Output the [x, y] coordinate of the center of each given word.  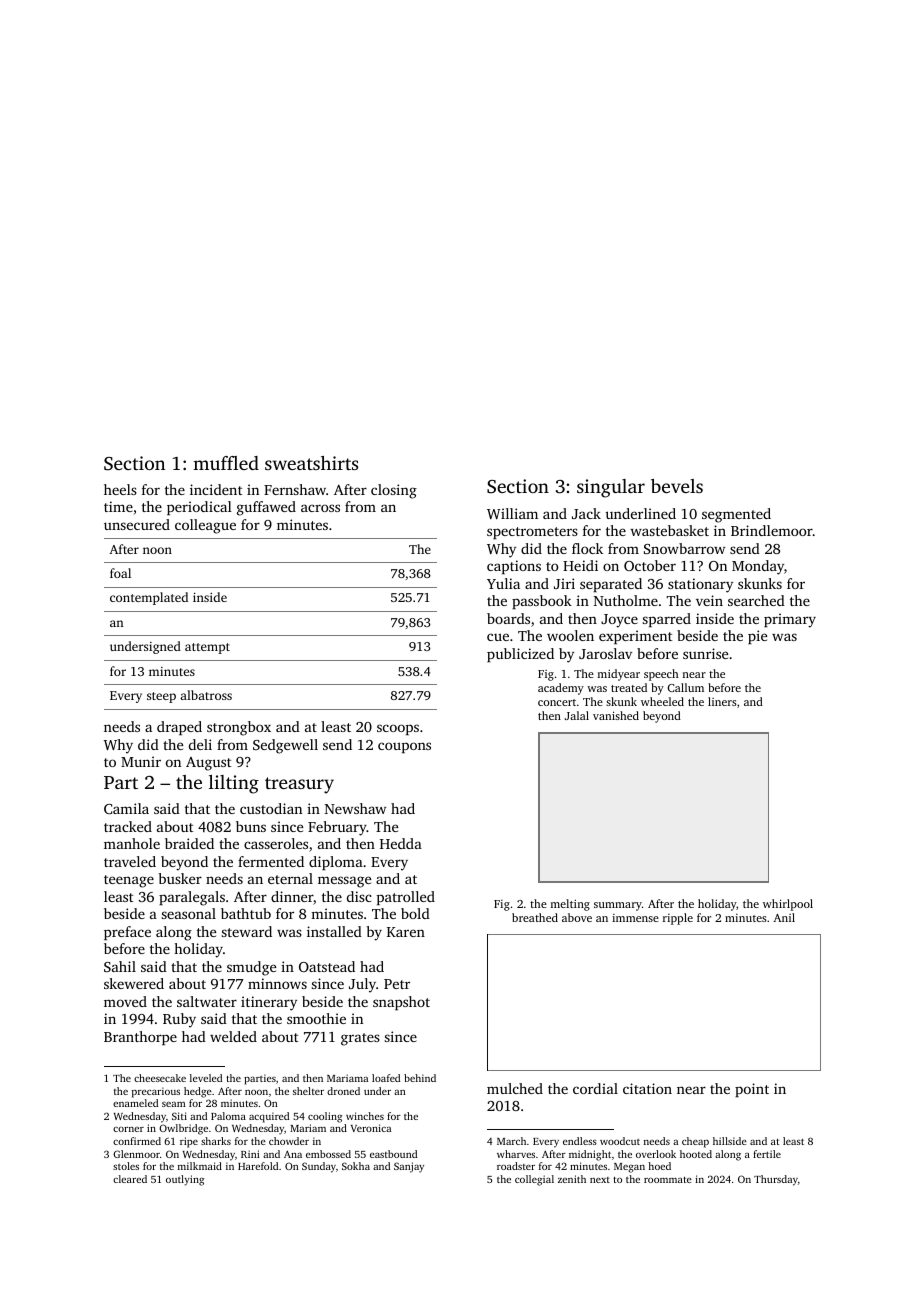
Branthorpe [140, 1038]
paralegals [192, 898]
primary [790, 620]
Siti [179, 1116]
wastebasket [669, 530]
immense [635, 918]
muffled [226, 463]
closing [394, 491]
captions [514, 567]
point [752, 1090]
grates [360, 1039]
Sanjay [409, 1167]
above [577, 917]
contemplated [149, 598]
